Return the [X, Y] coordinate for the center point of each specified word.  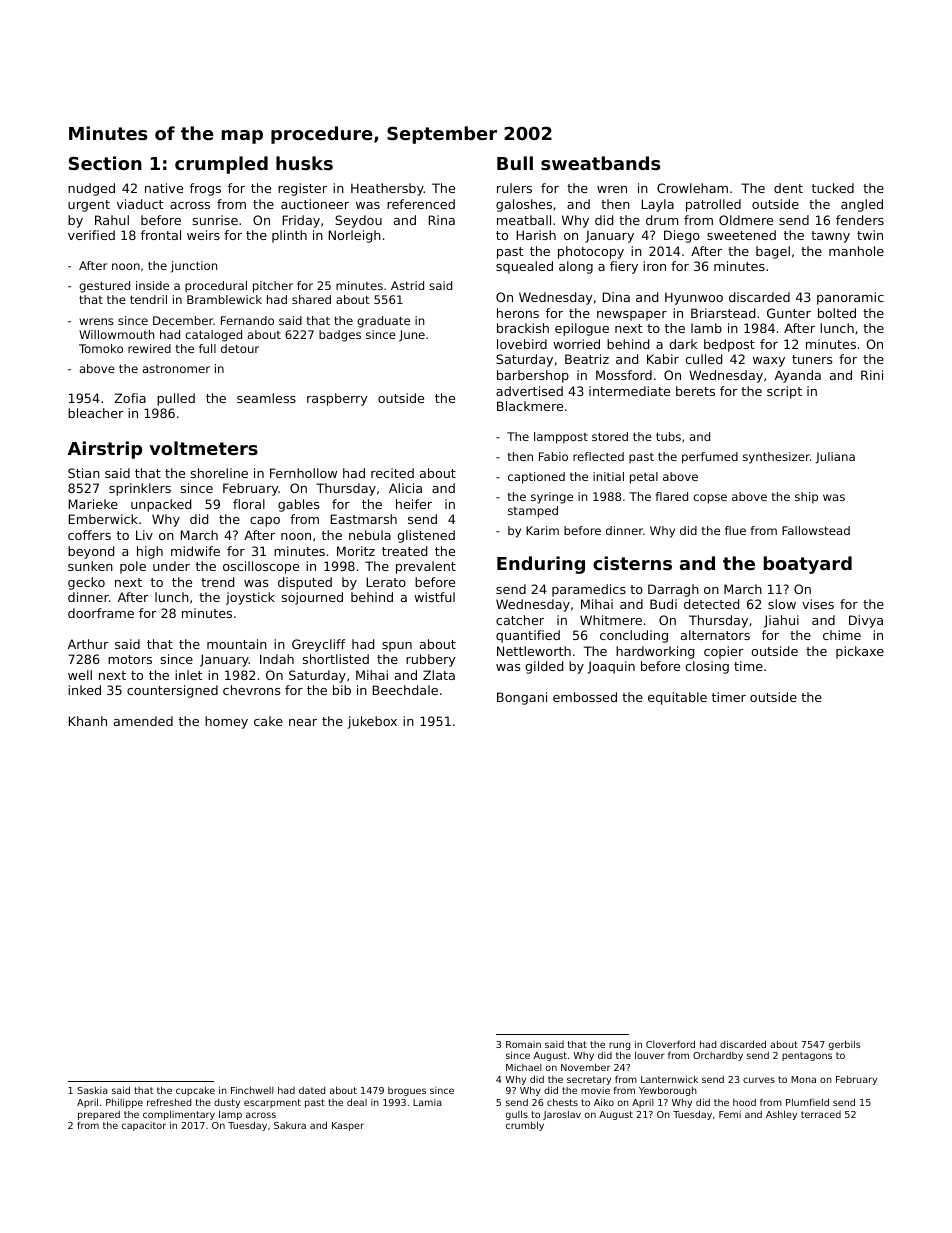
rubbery [431, 660]
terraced [821, 1114]
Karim [542, 530]
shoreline [219, 473]
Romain [523, 1044]
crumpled [221, 165]
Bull [515, 163]
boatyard [807, 565]
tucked [833, 188]
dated [312, 1090]
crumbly [525, 1126]
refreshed [169, 1102]
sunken [90, 566]
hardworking [655, 652]
